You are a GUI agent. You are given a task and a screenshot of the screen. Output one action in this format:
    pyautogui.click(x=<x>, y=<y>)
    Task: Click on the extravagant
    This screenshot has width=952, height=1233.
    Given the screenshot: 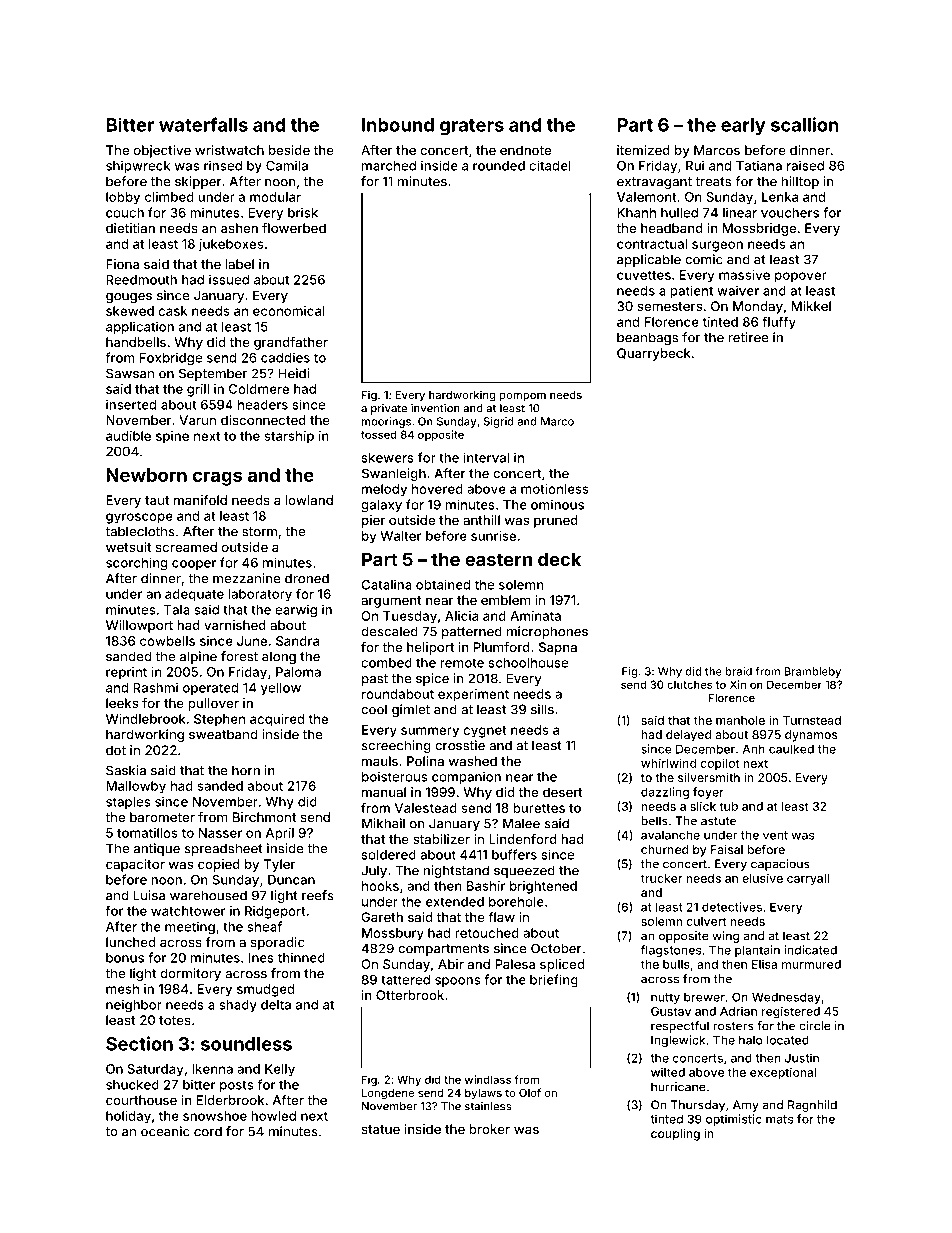 What is the action you would take?
    pyautogui.click(x=654, y=183)
